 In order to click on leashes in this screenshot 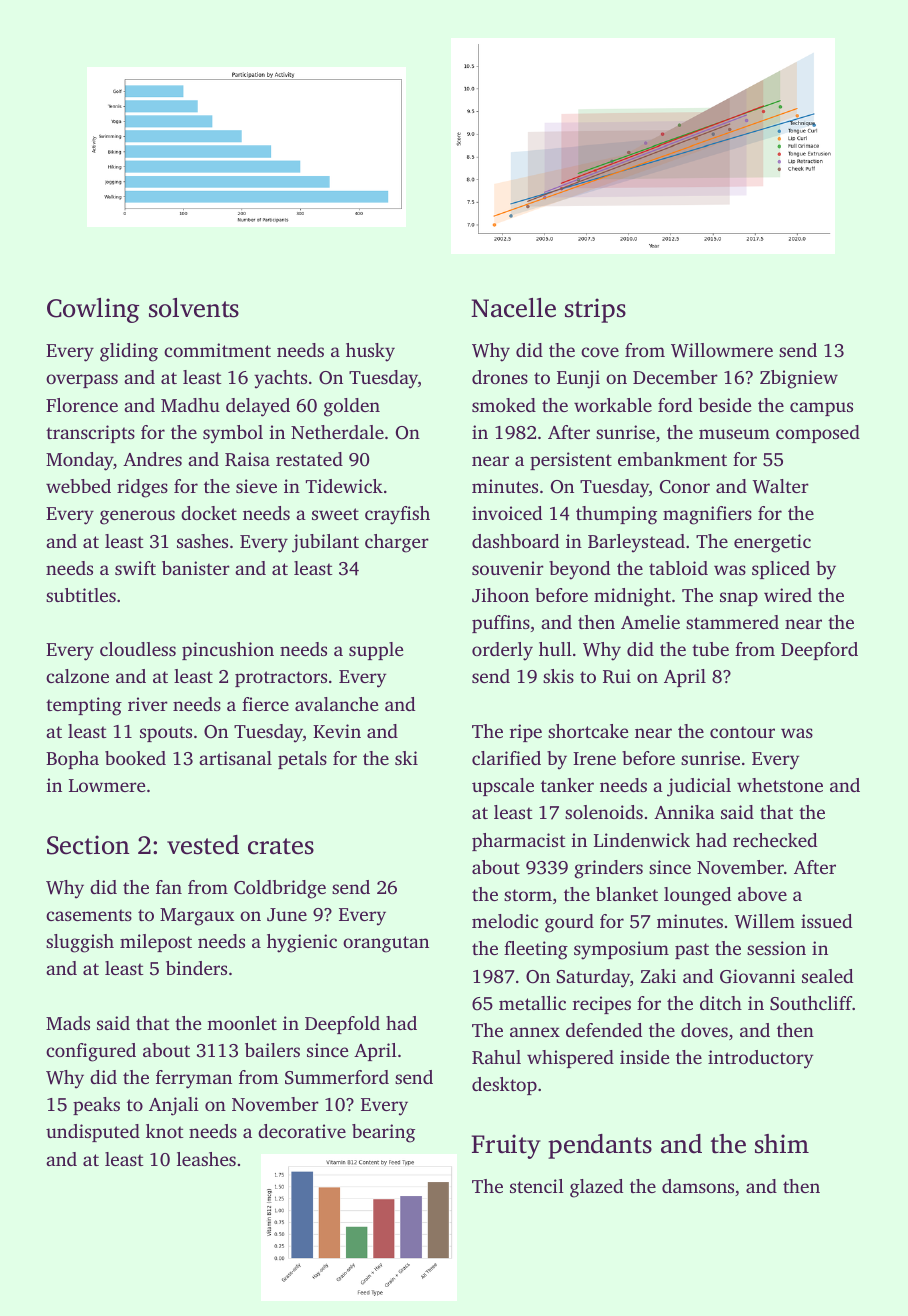, I will do `click(206, 1159)`.
